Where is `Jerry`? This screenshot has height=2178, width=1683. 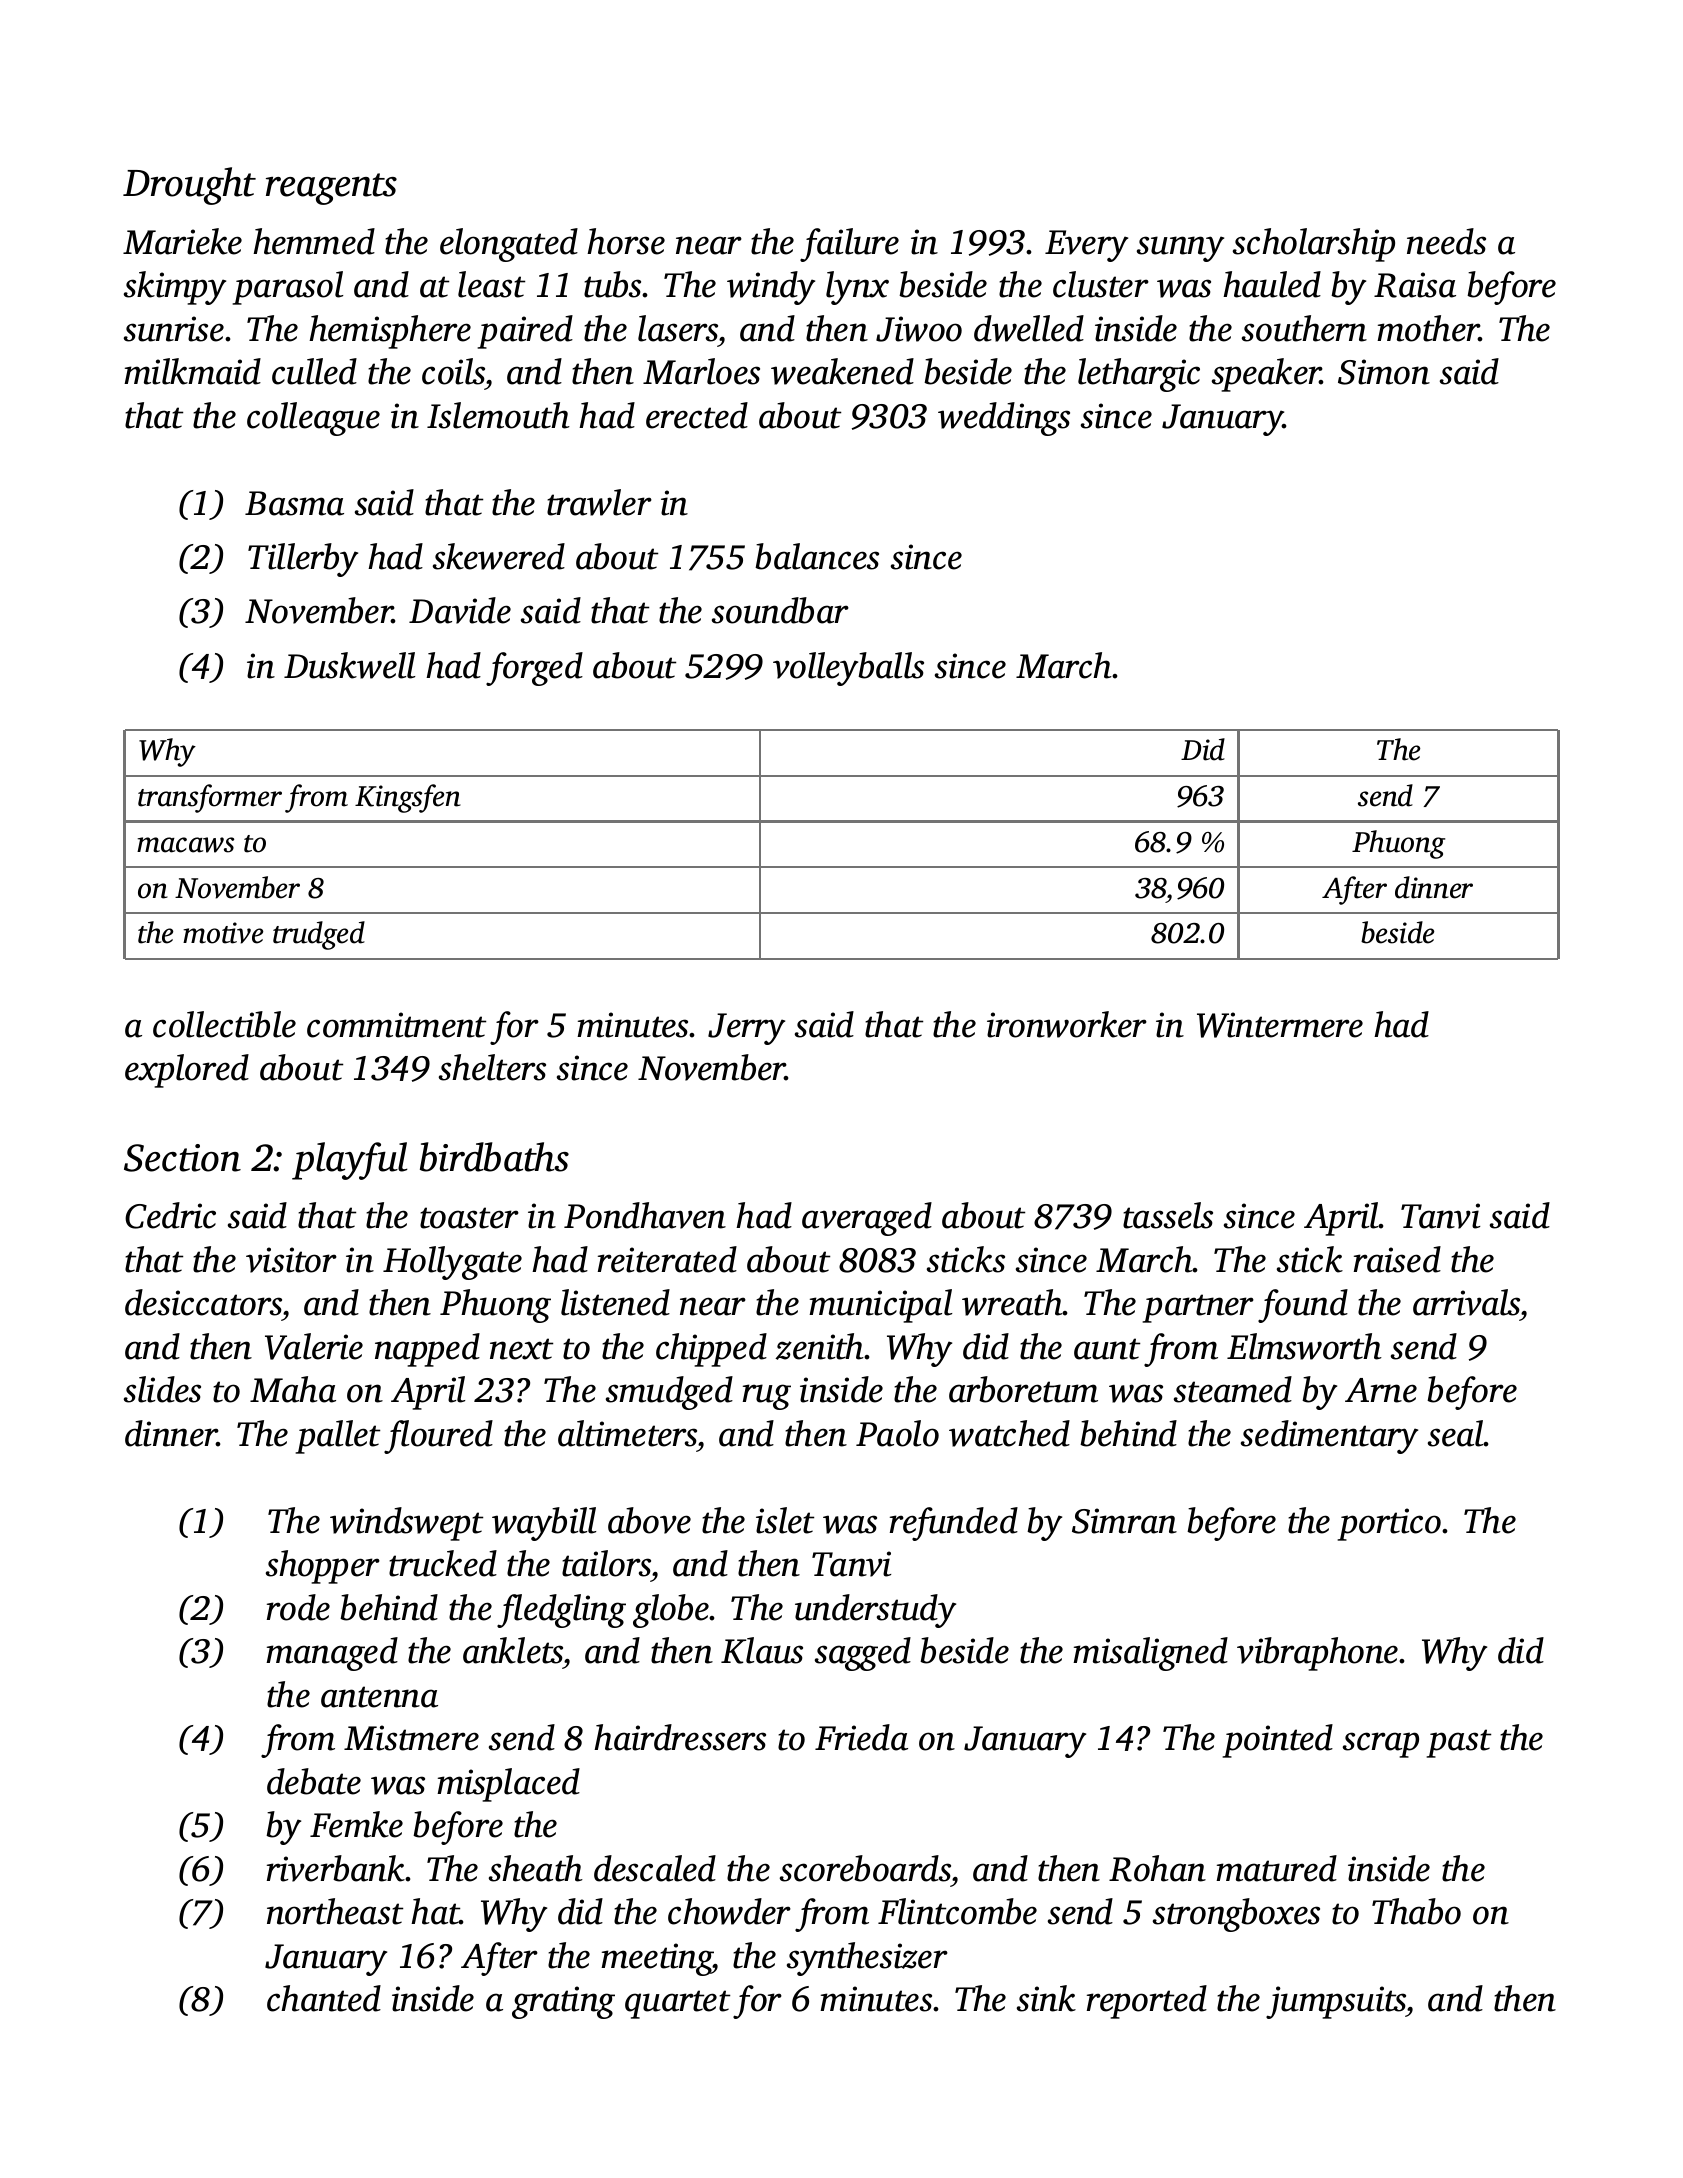 Jerry is located at coordinates (746, 1029).
